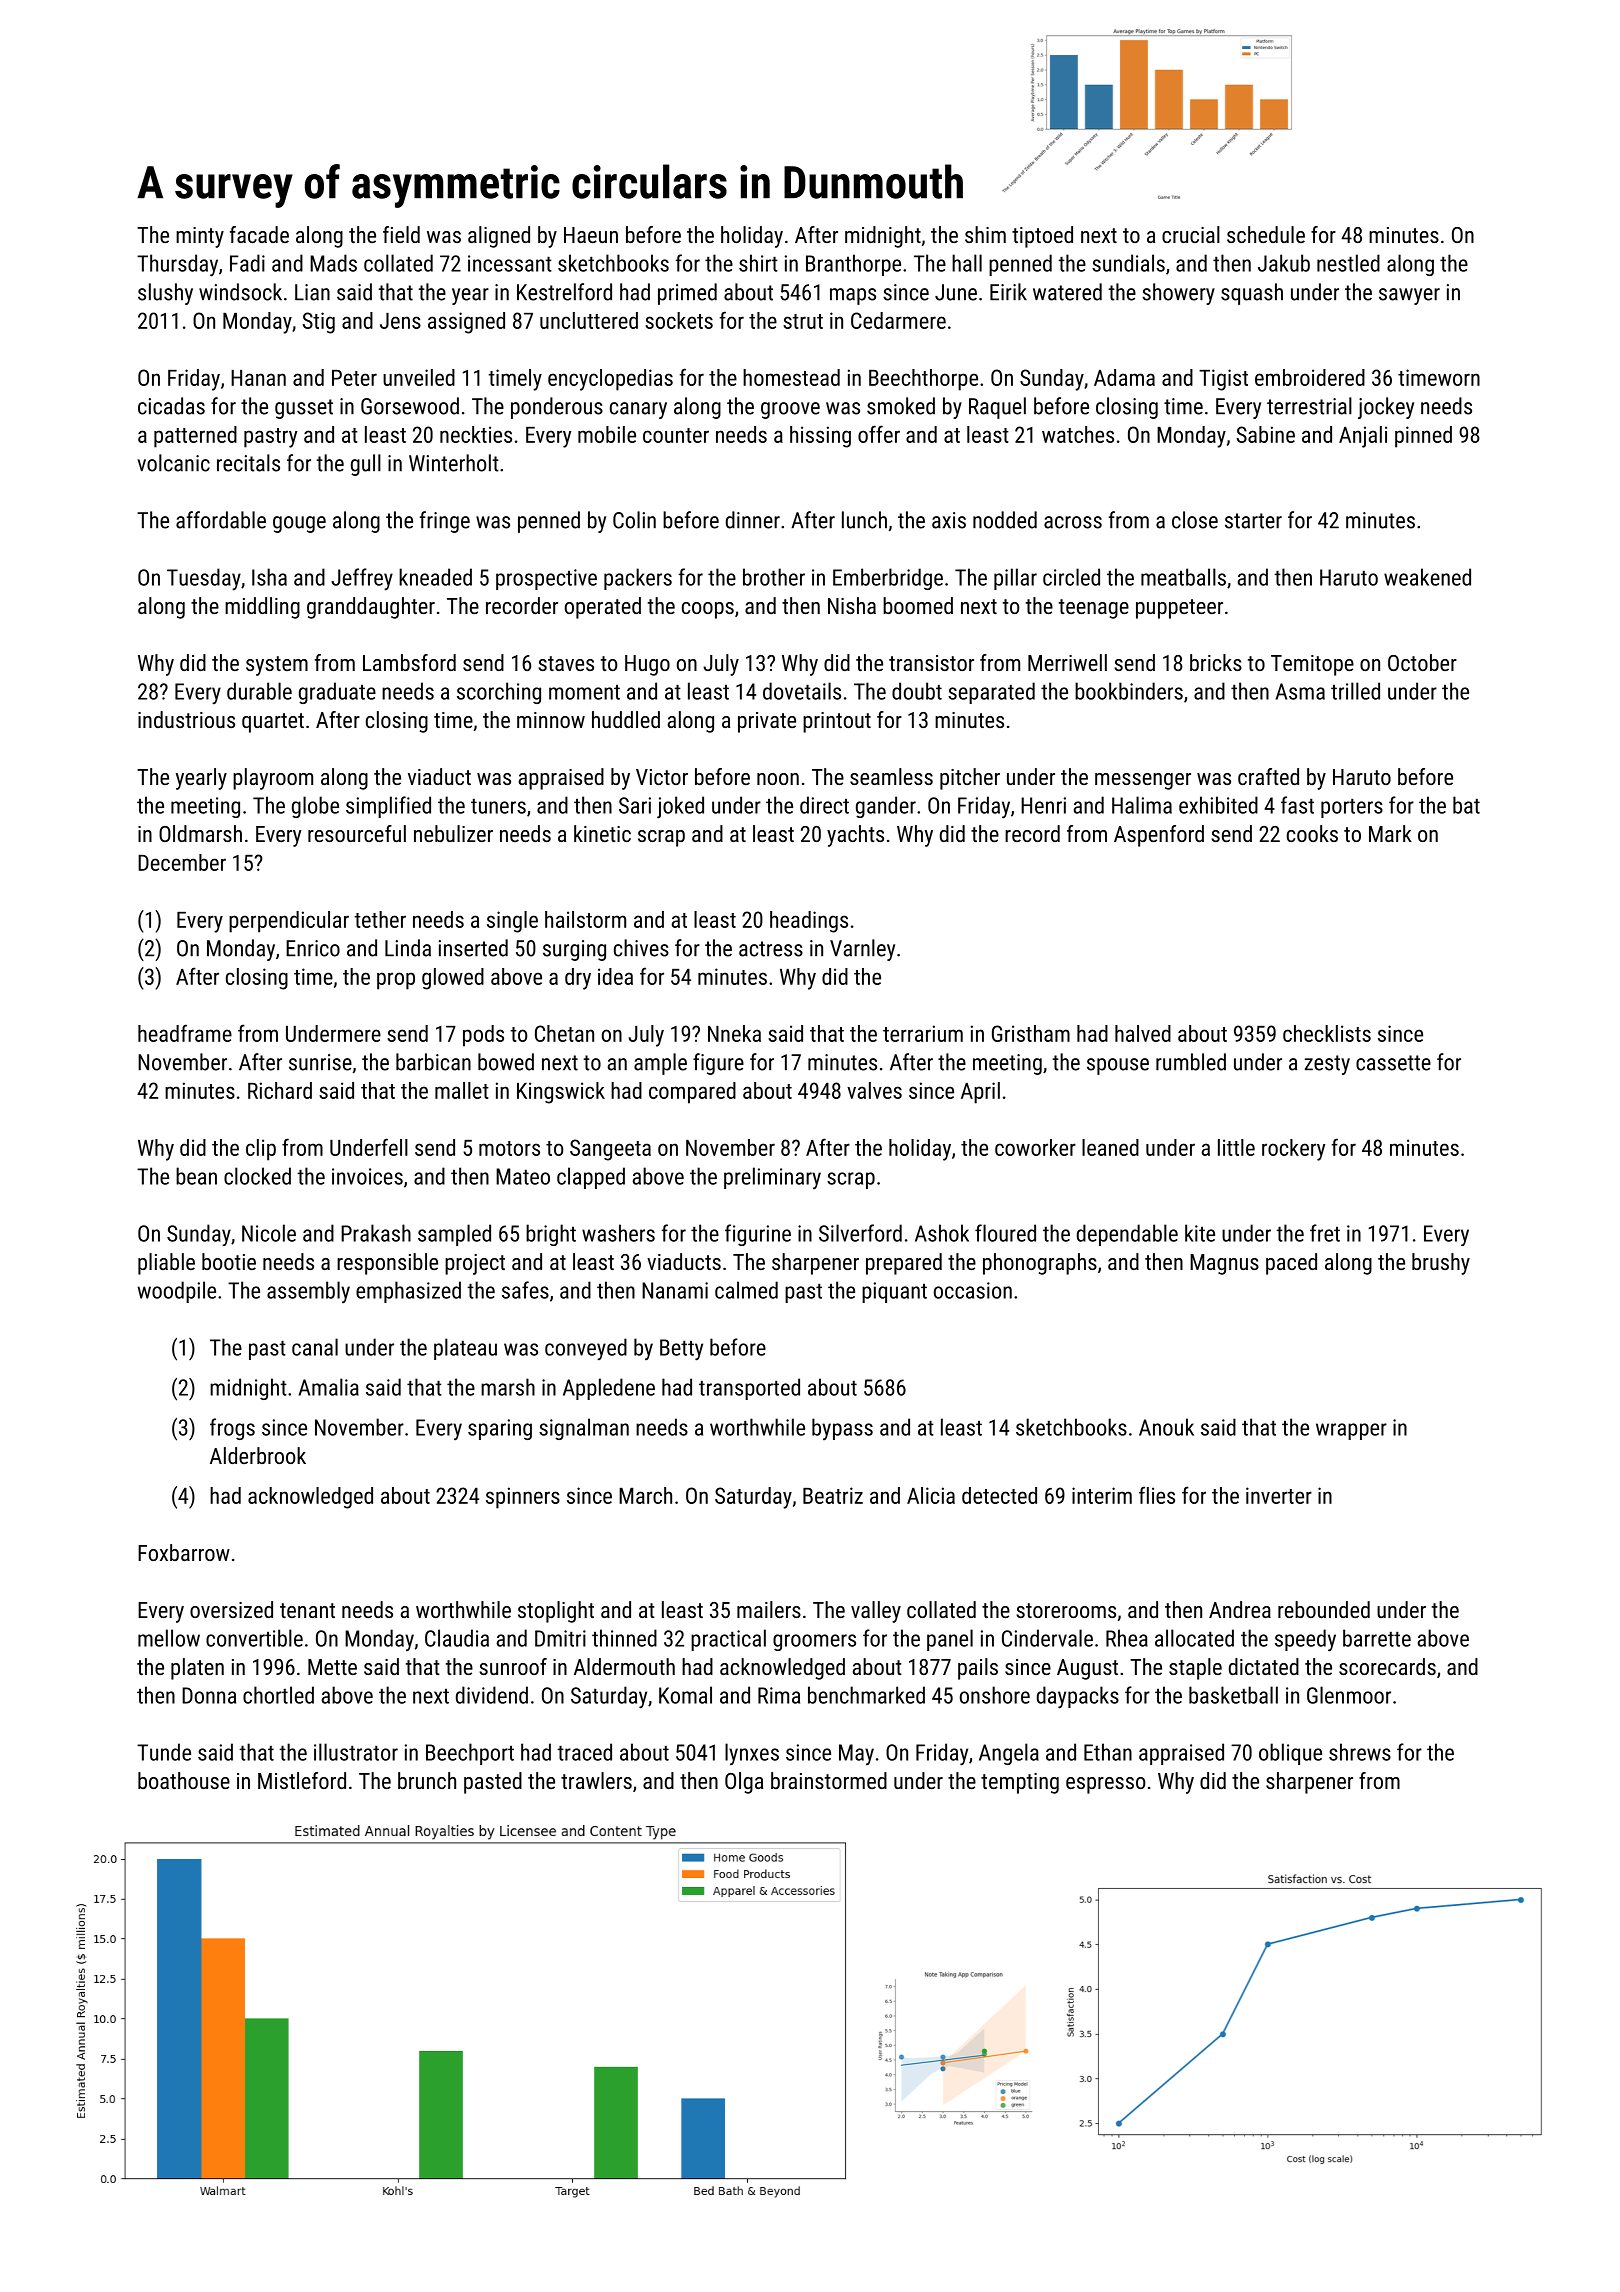  Describe the element at coordinates (708, 610) in the image. I see `coops` at that location.
